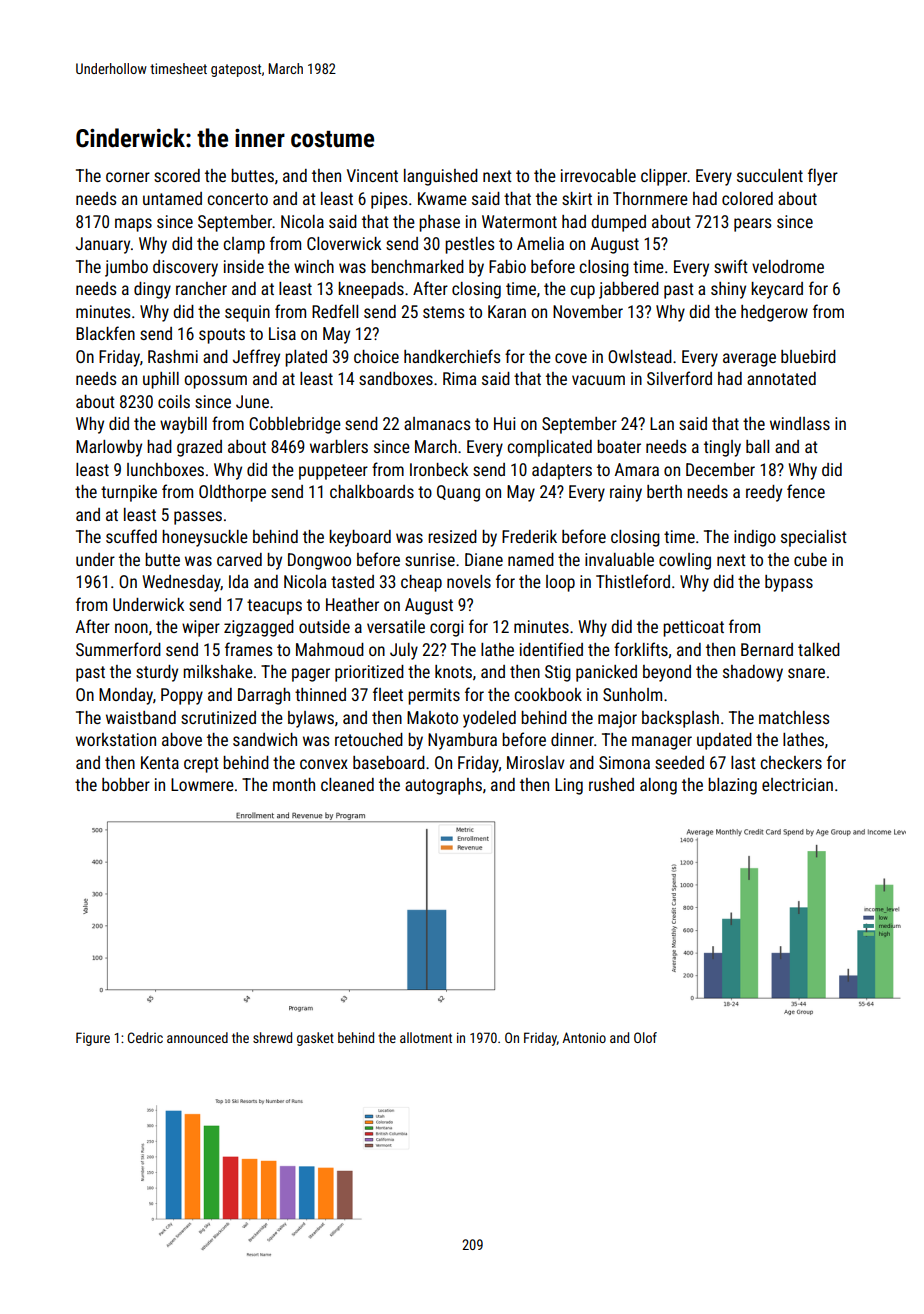  I want to click on pipes, so click(389, 200).
